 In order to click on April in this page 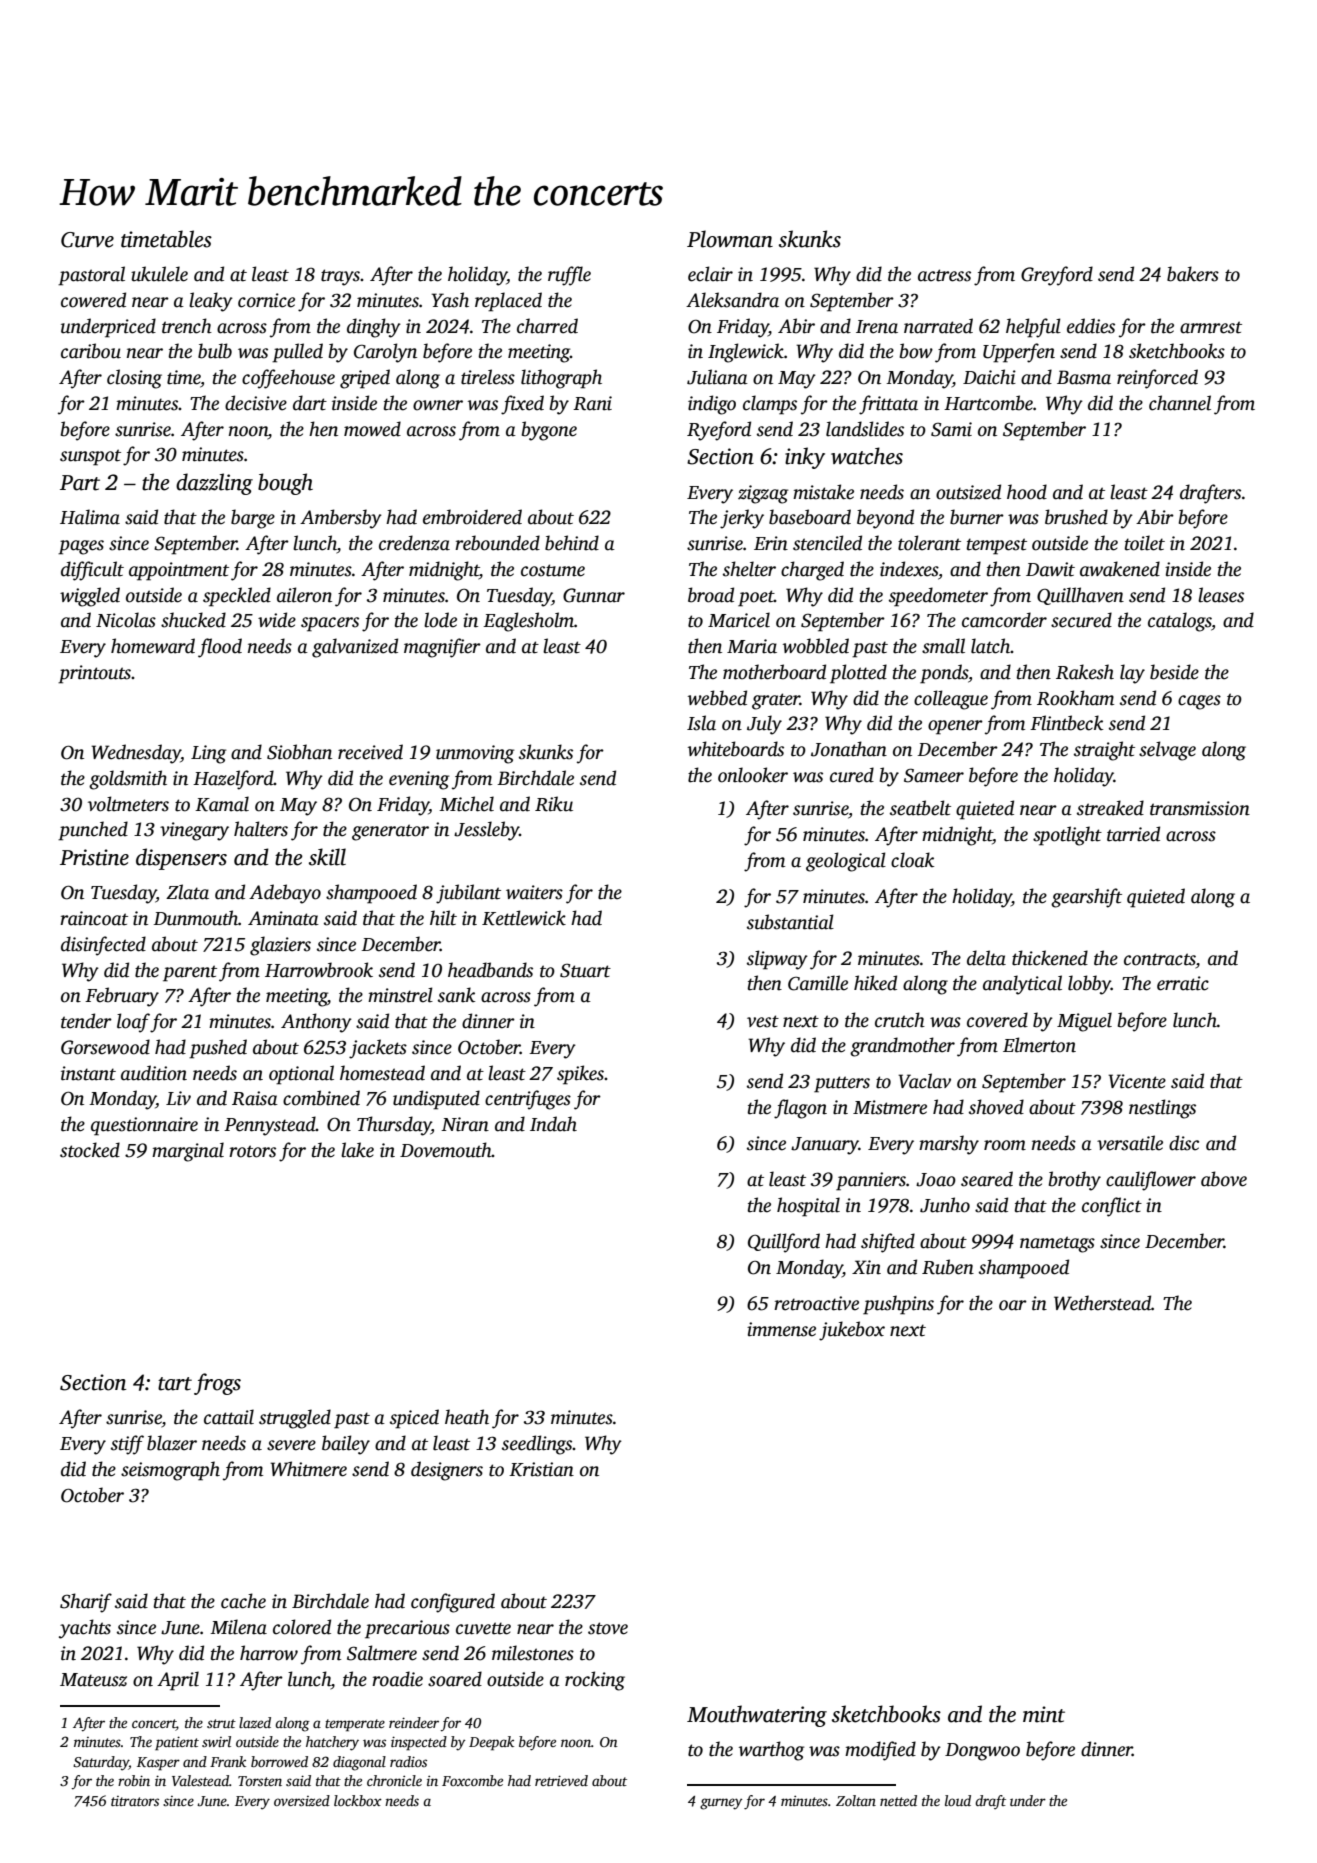, I will do `click(178, 1681)`.
